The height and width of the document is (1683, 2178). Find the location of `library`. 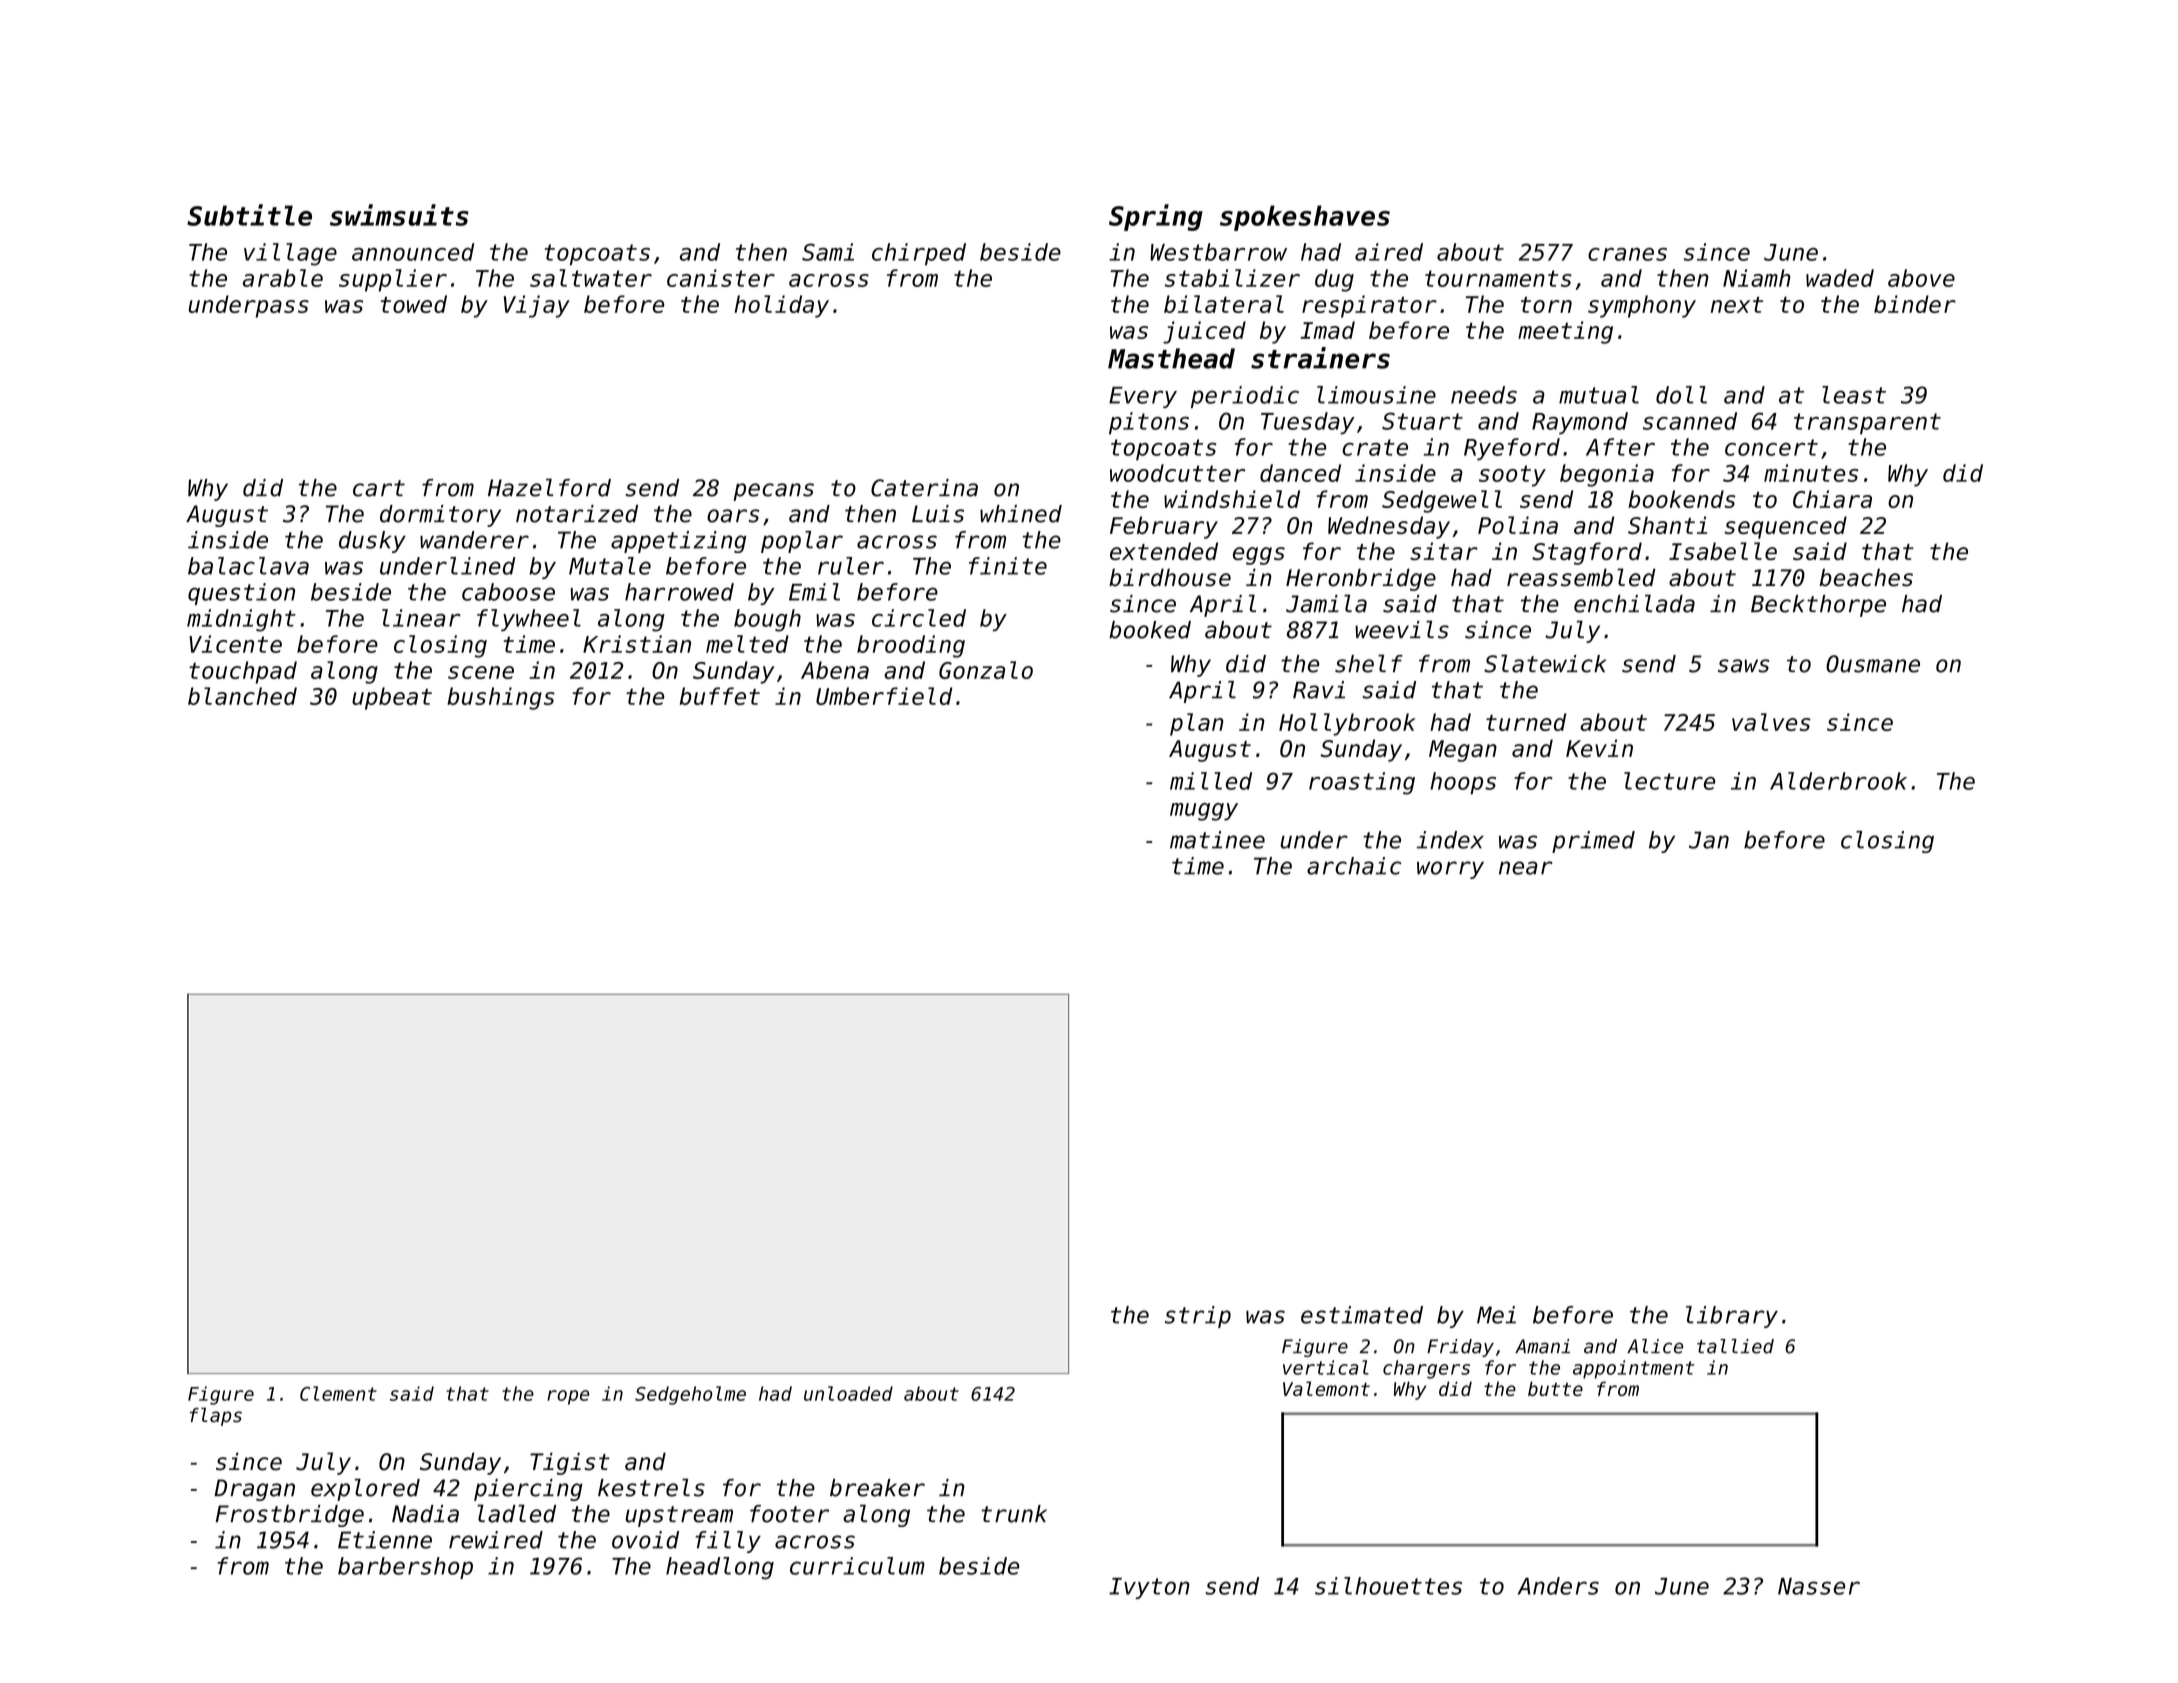

library is located at coordinates (1732, 1317).
